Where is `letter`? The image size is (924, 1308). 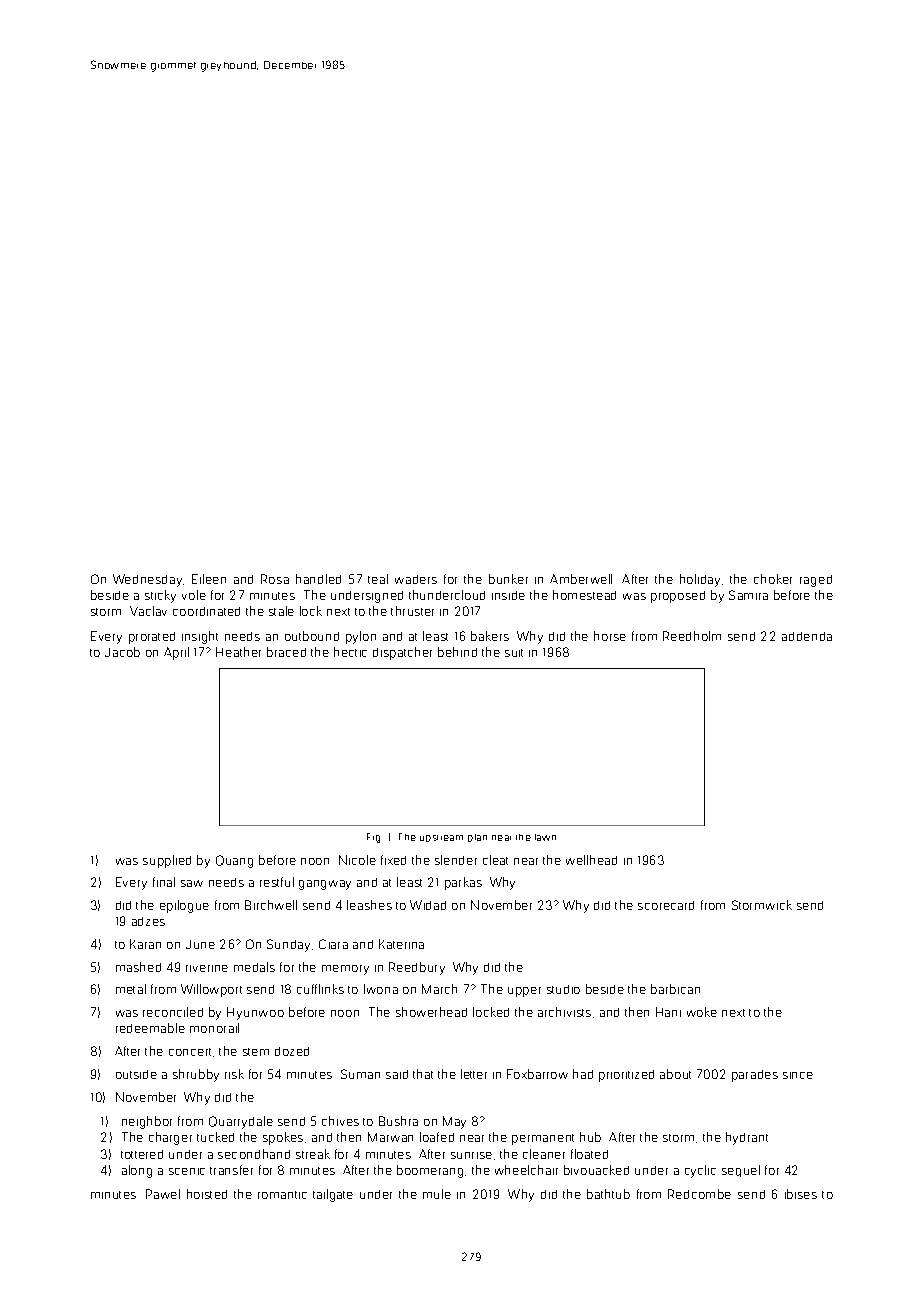
letter is located at coordinates (474, 1074).
